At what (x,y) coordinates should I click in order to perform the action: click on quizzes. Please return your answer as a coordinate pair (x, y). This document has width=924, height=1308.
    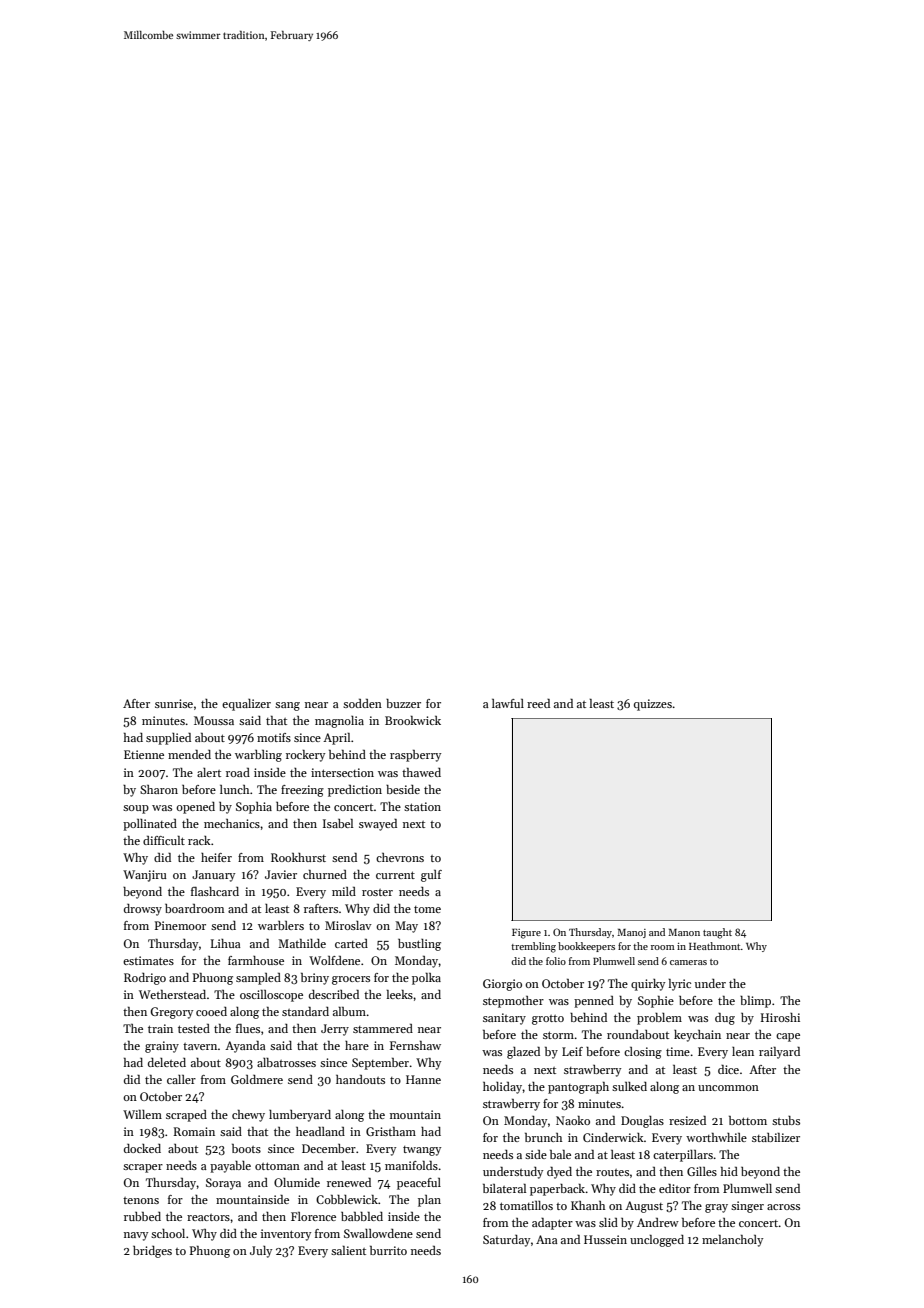
    Looking at the image, I should click on (653, 705).
